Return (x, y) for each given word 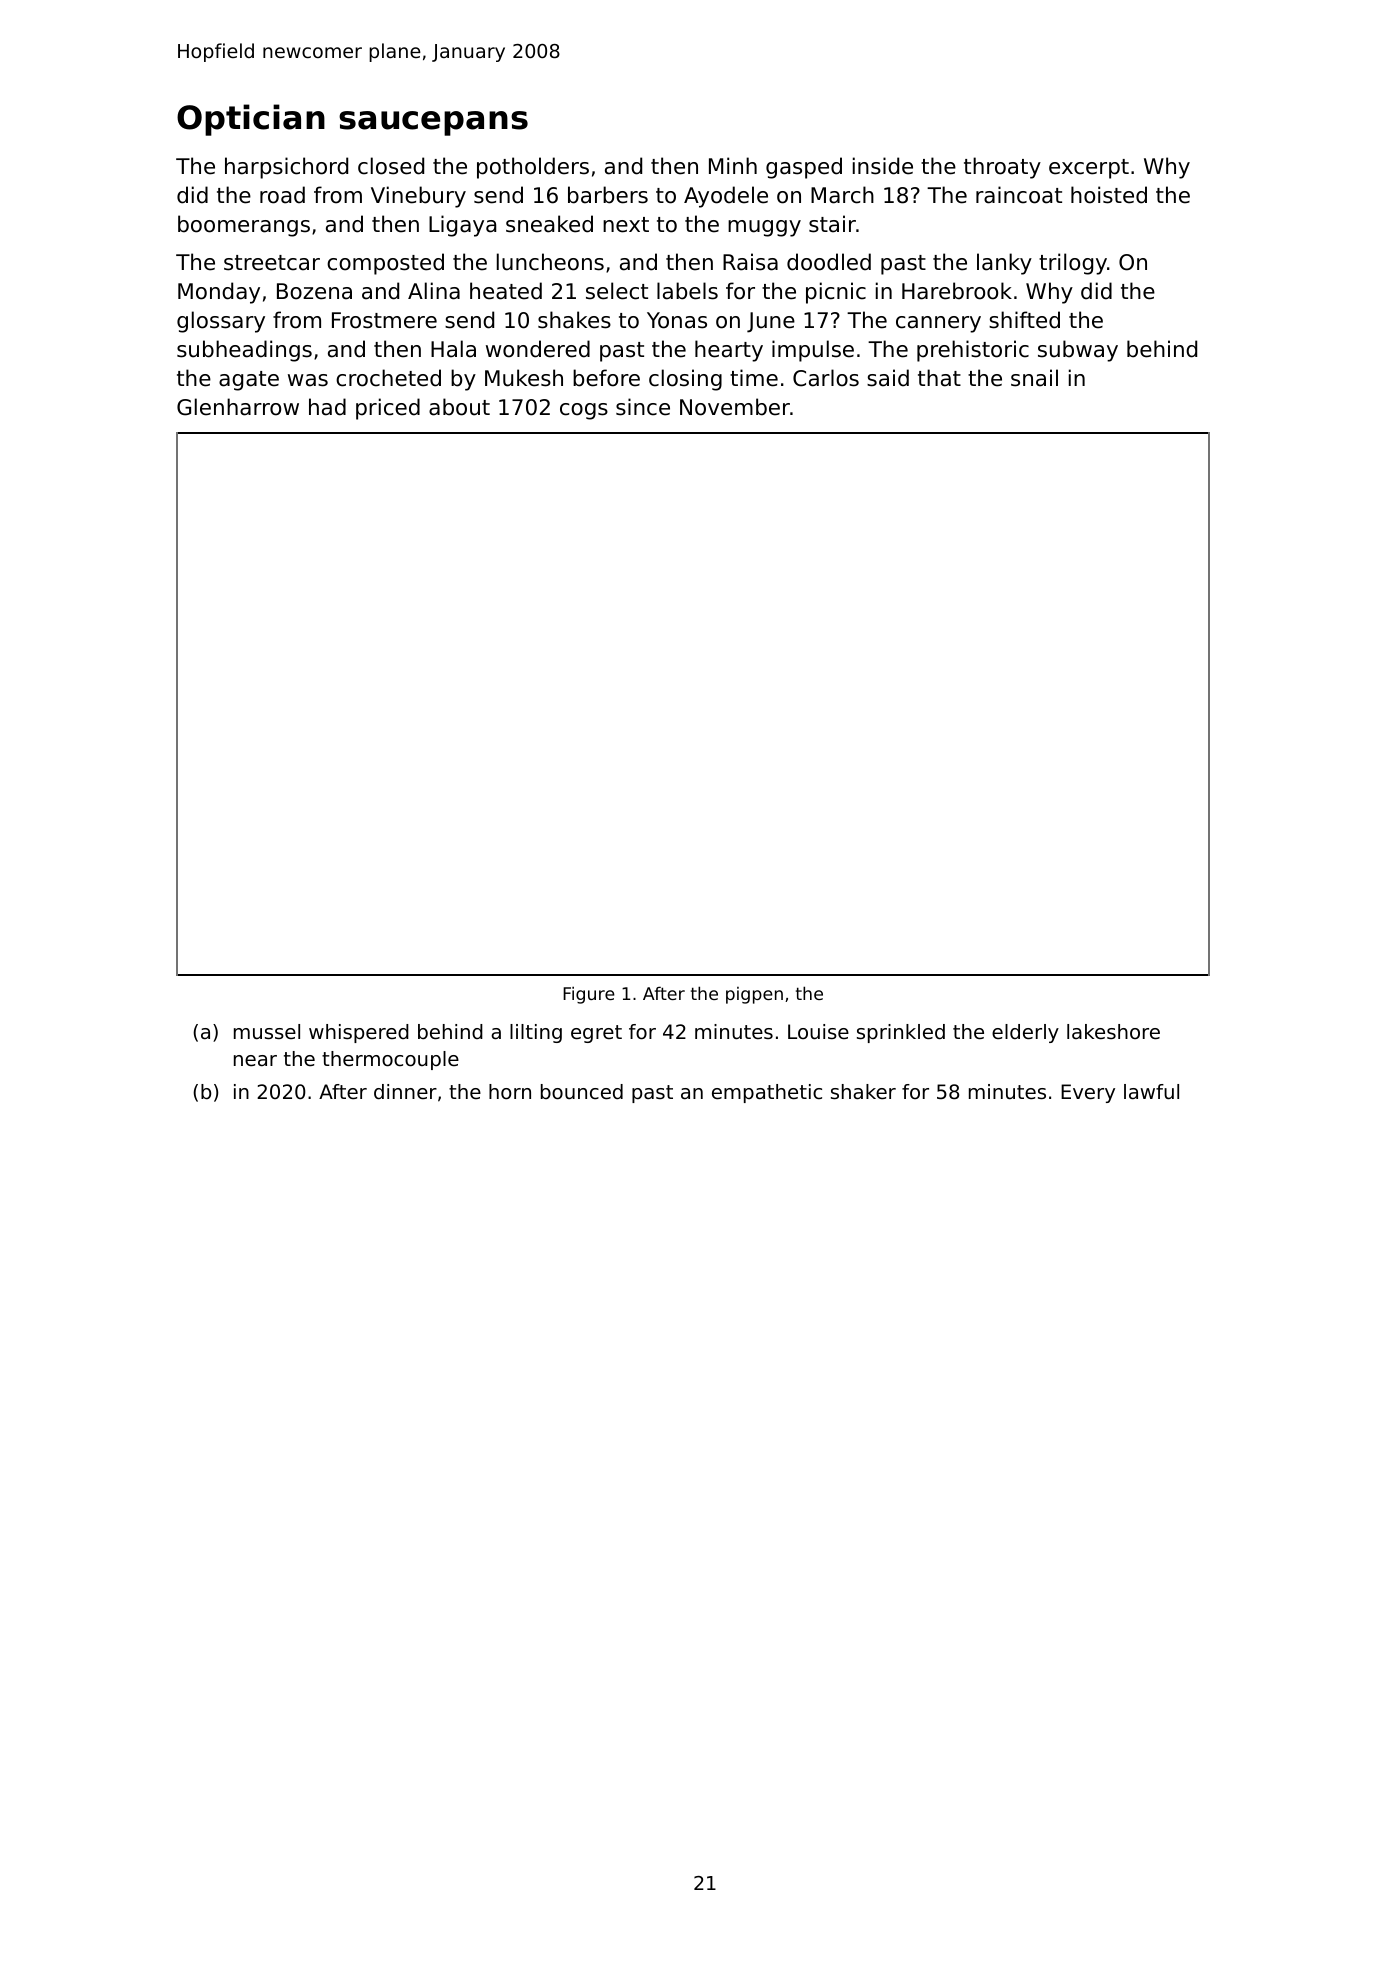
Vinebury (418, 197)
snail (1034, 378)
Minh (733, 165)
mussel (267, 1032)
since (643, 407)
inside (883, 166)
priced (388, 409)
